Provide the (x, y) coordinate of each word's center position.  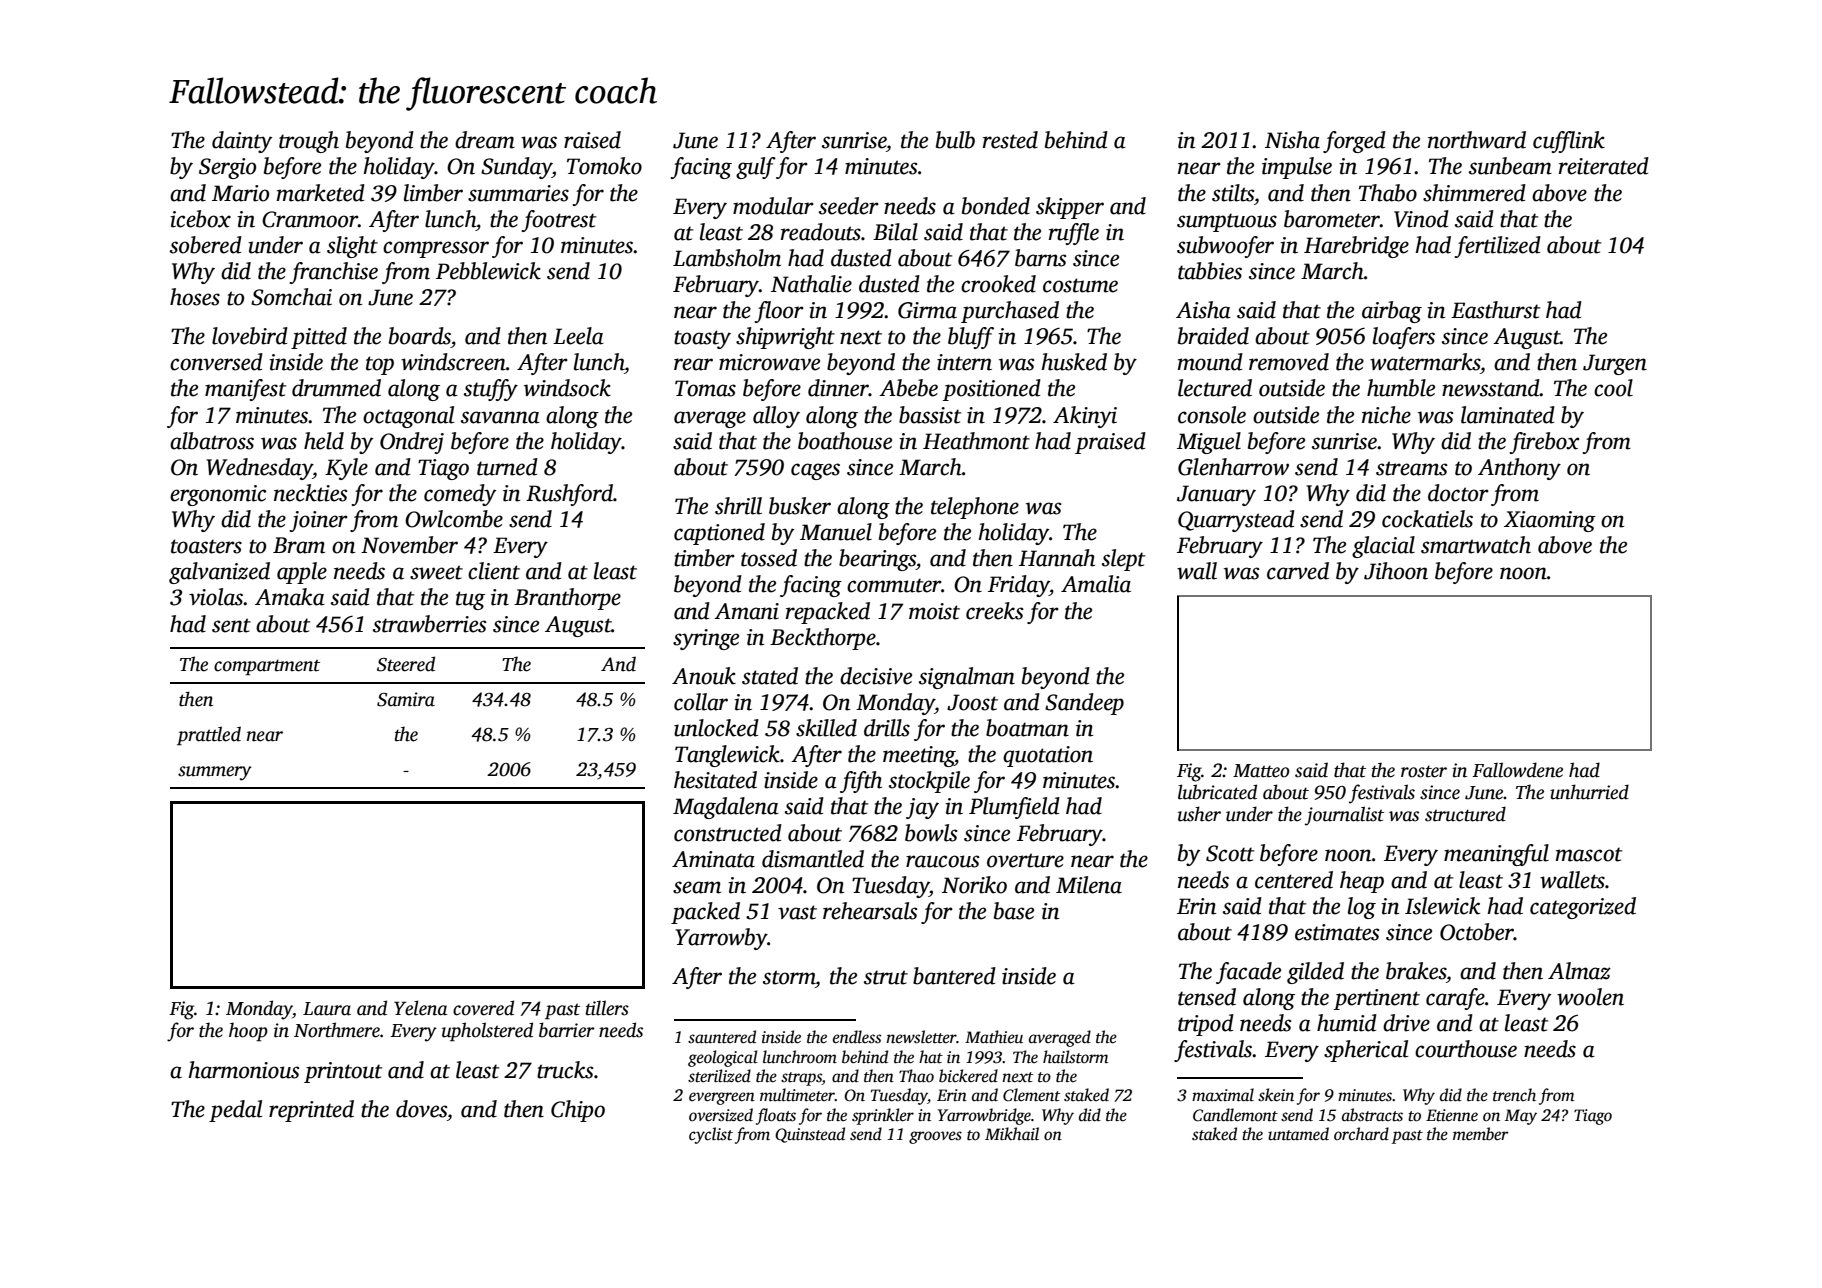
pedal (235, 1111)
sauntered (722, 1037)
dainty (242, 142)
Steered (406, 664)
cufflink (1569, 142)
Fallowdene (1517, 770)
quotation (1048, 756)
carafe (1455, 999)
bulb (955, 140)
